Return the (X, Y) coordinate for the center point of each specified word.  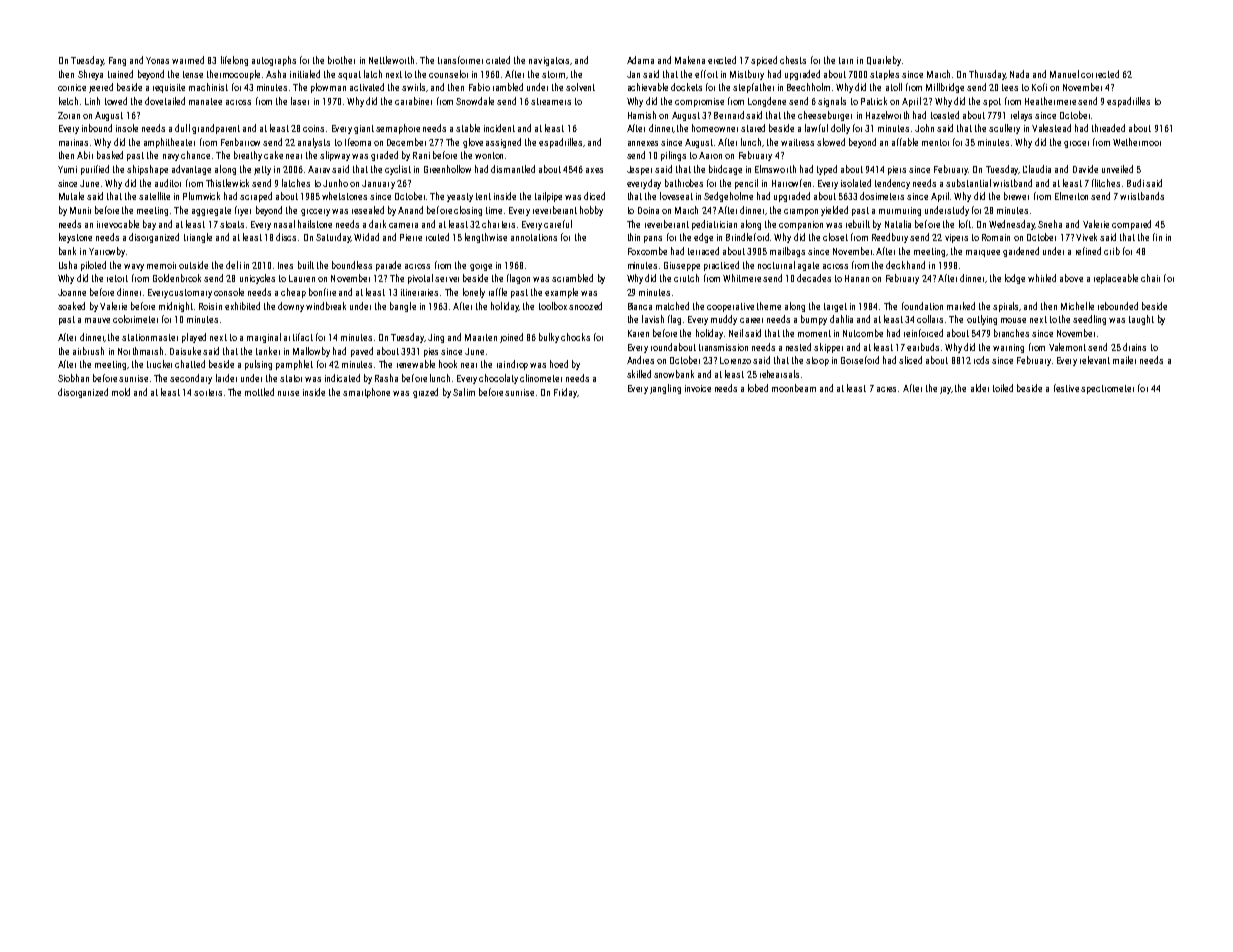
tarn (846, 60)
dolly (840, 129)
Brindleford (747, 237)
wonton (489, 155)
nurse (288, 393)
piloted (93, 266)
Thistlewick (227, 183)
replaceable (1116, 279)
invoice (698, 388)
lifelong (234, 61)
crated (498, 60)
